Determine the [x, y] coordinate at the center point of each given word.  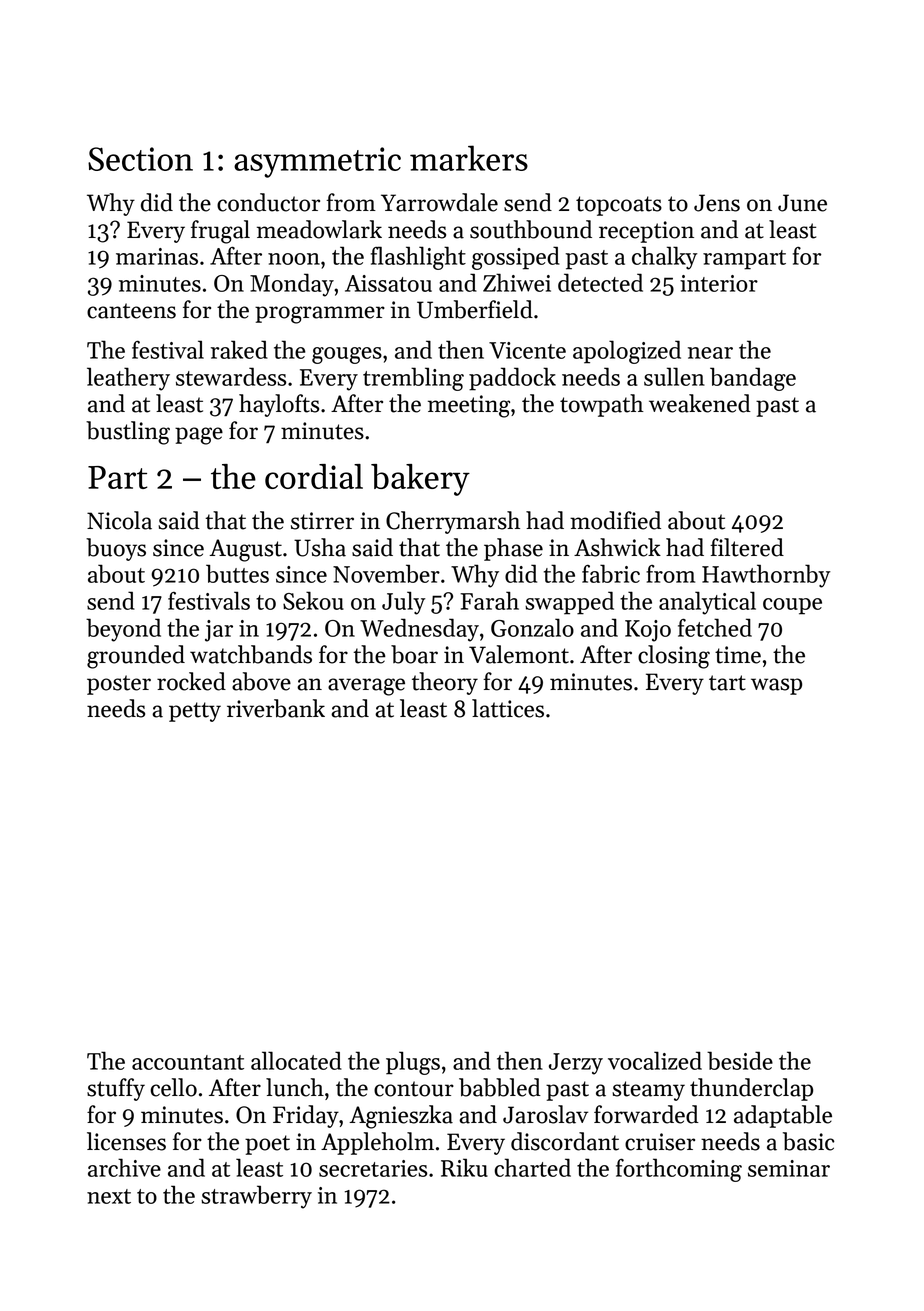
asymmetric [317, 162]
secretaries [373, 1168]
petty [195, 712]
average [366, 687]
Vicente [527, 350]
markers [469, 158]
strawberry [256, 1197]
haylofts [279, 405]
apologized [627, 352]
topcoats [619, 206]
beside [740, 1060]
